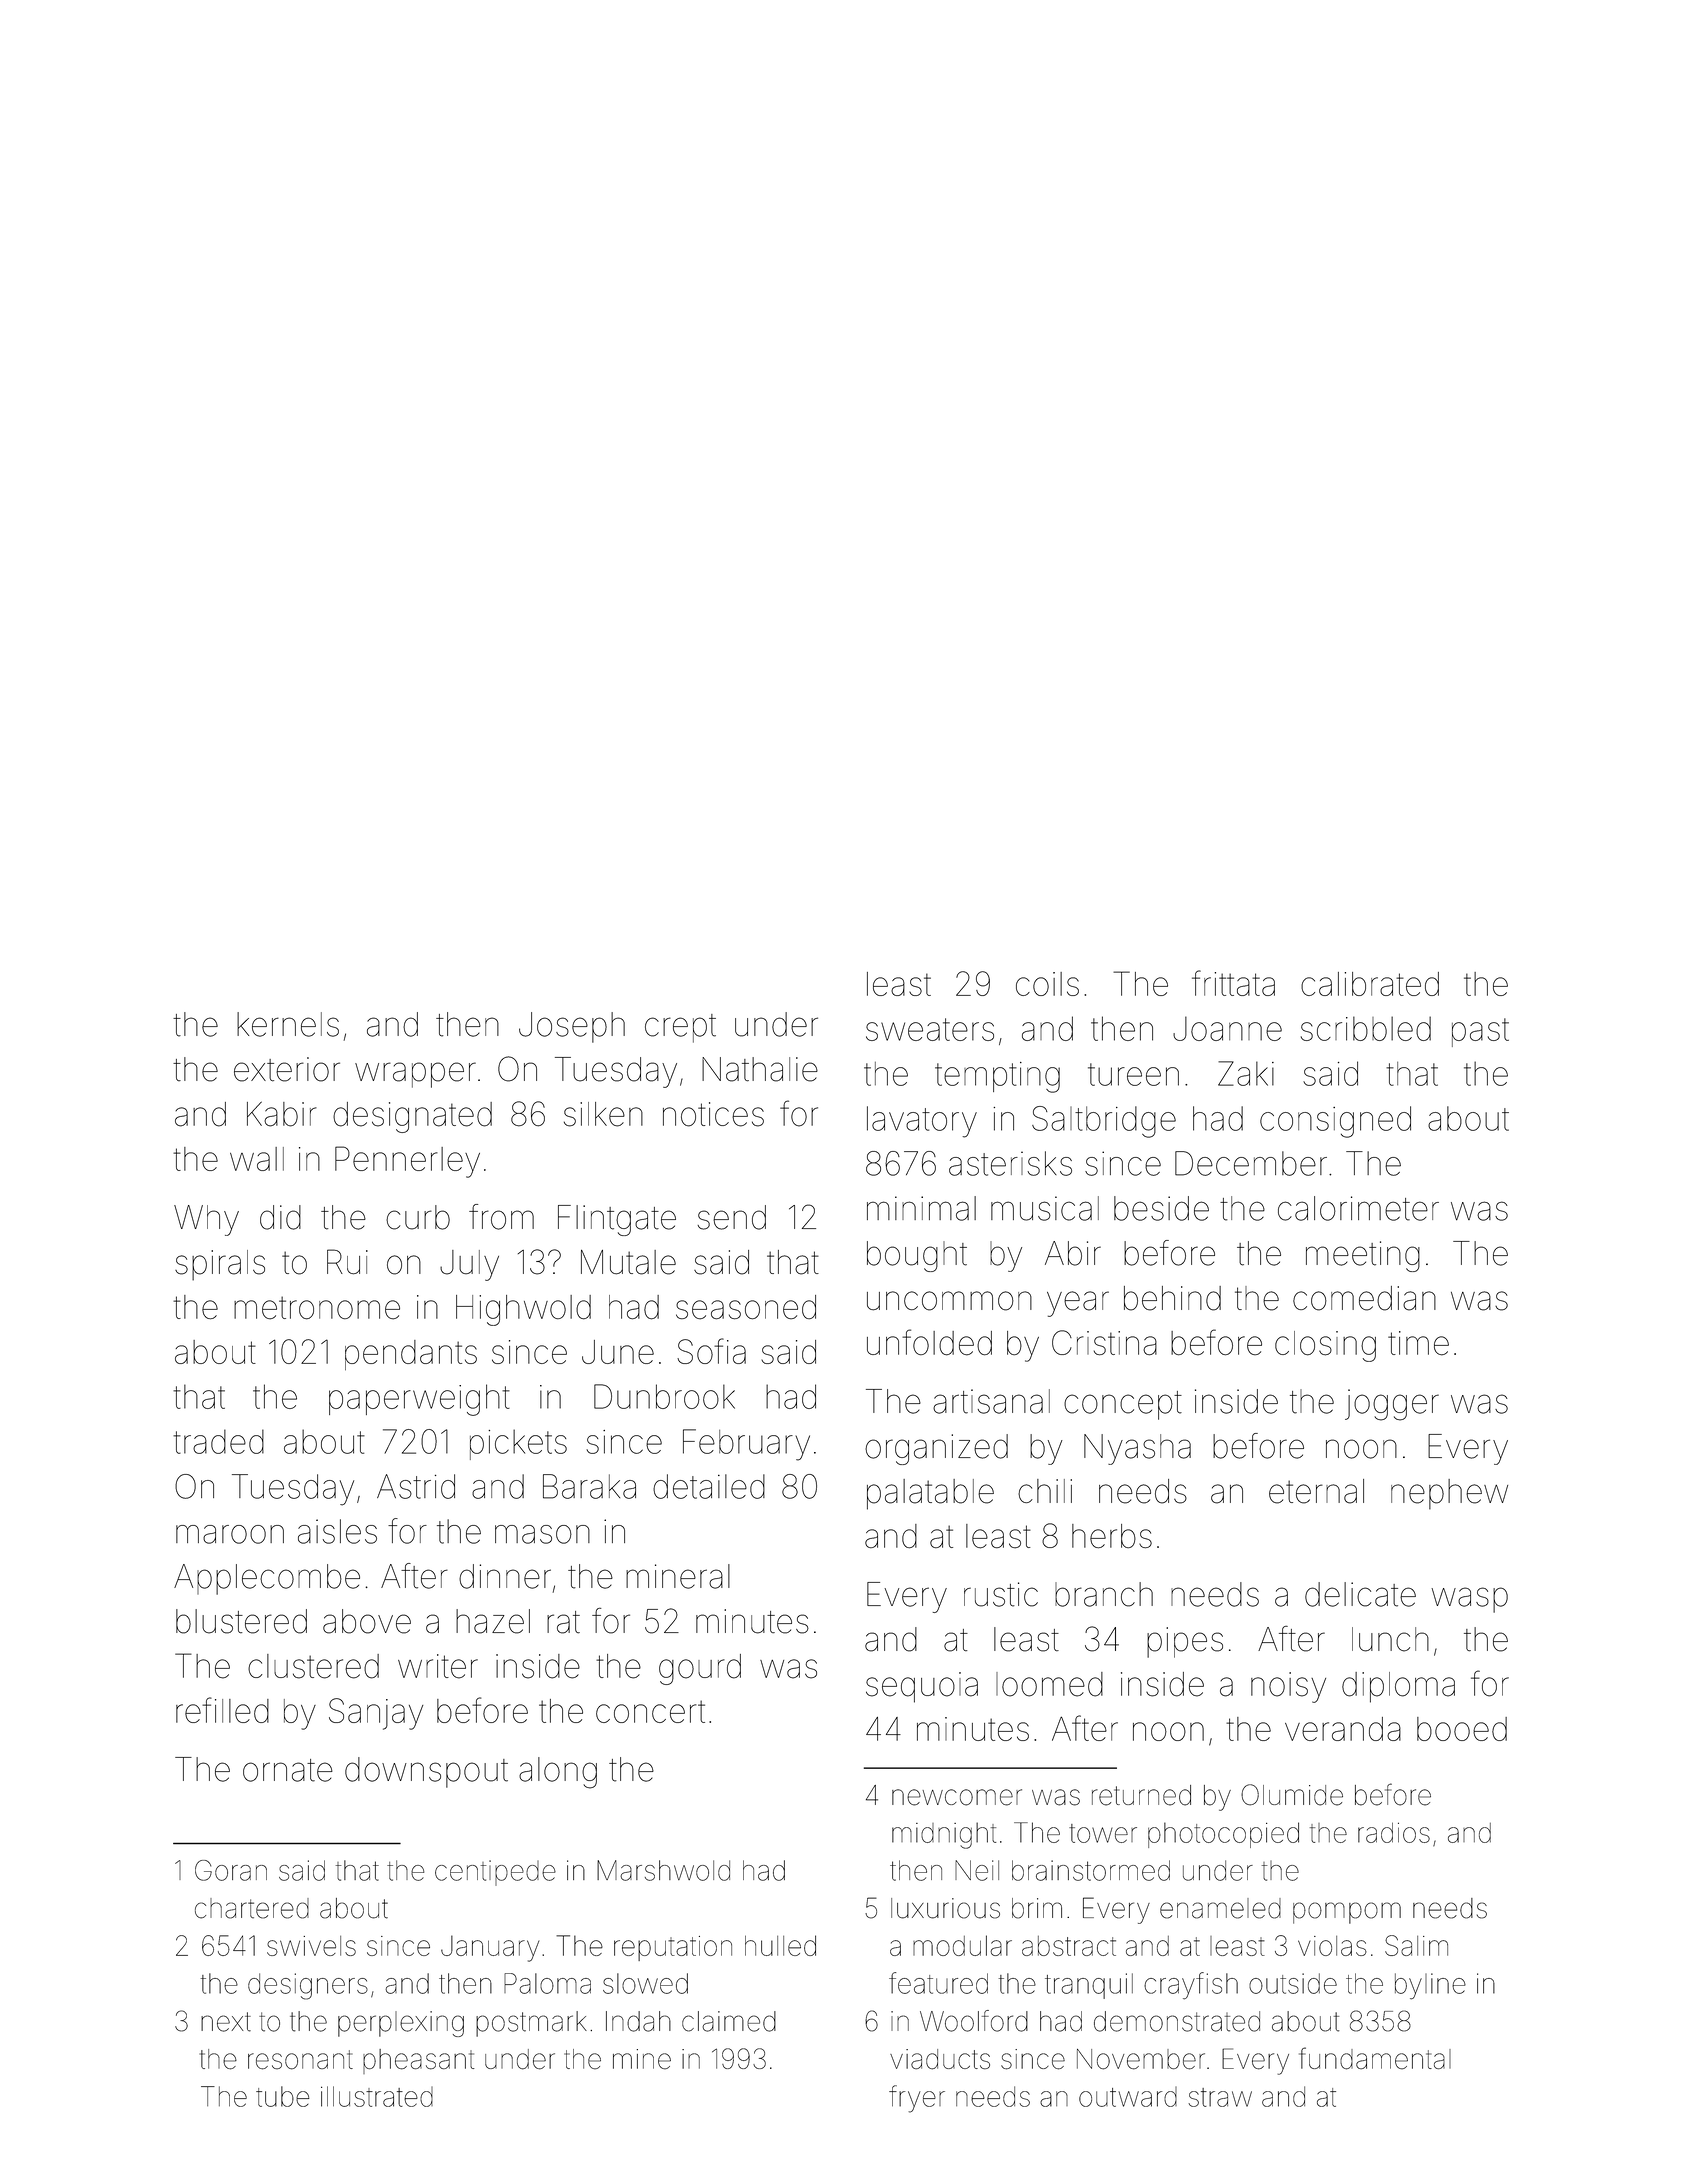 The image size is (1683, 2178). I want to click on herbs, so click(1112, 1536).
